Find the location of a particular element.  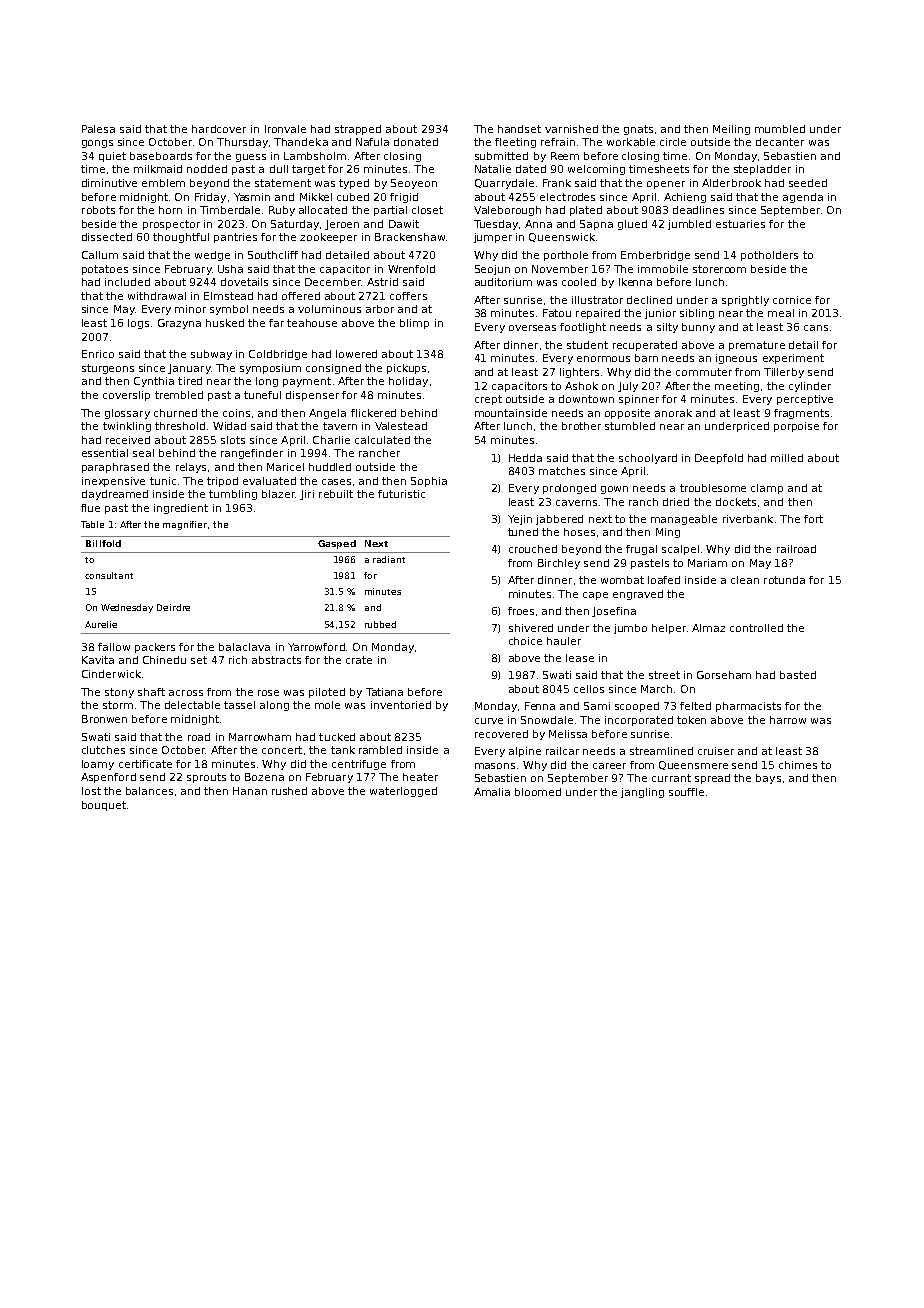

dried is located at coordinates (676, 502).
